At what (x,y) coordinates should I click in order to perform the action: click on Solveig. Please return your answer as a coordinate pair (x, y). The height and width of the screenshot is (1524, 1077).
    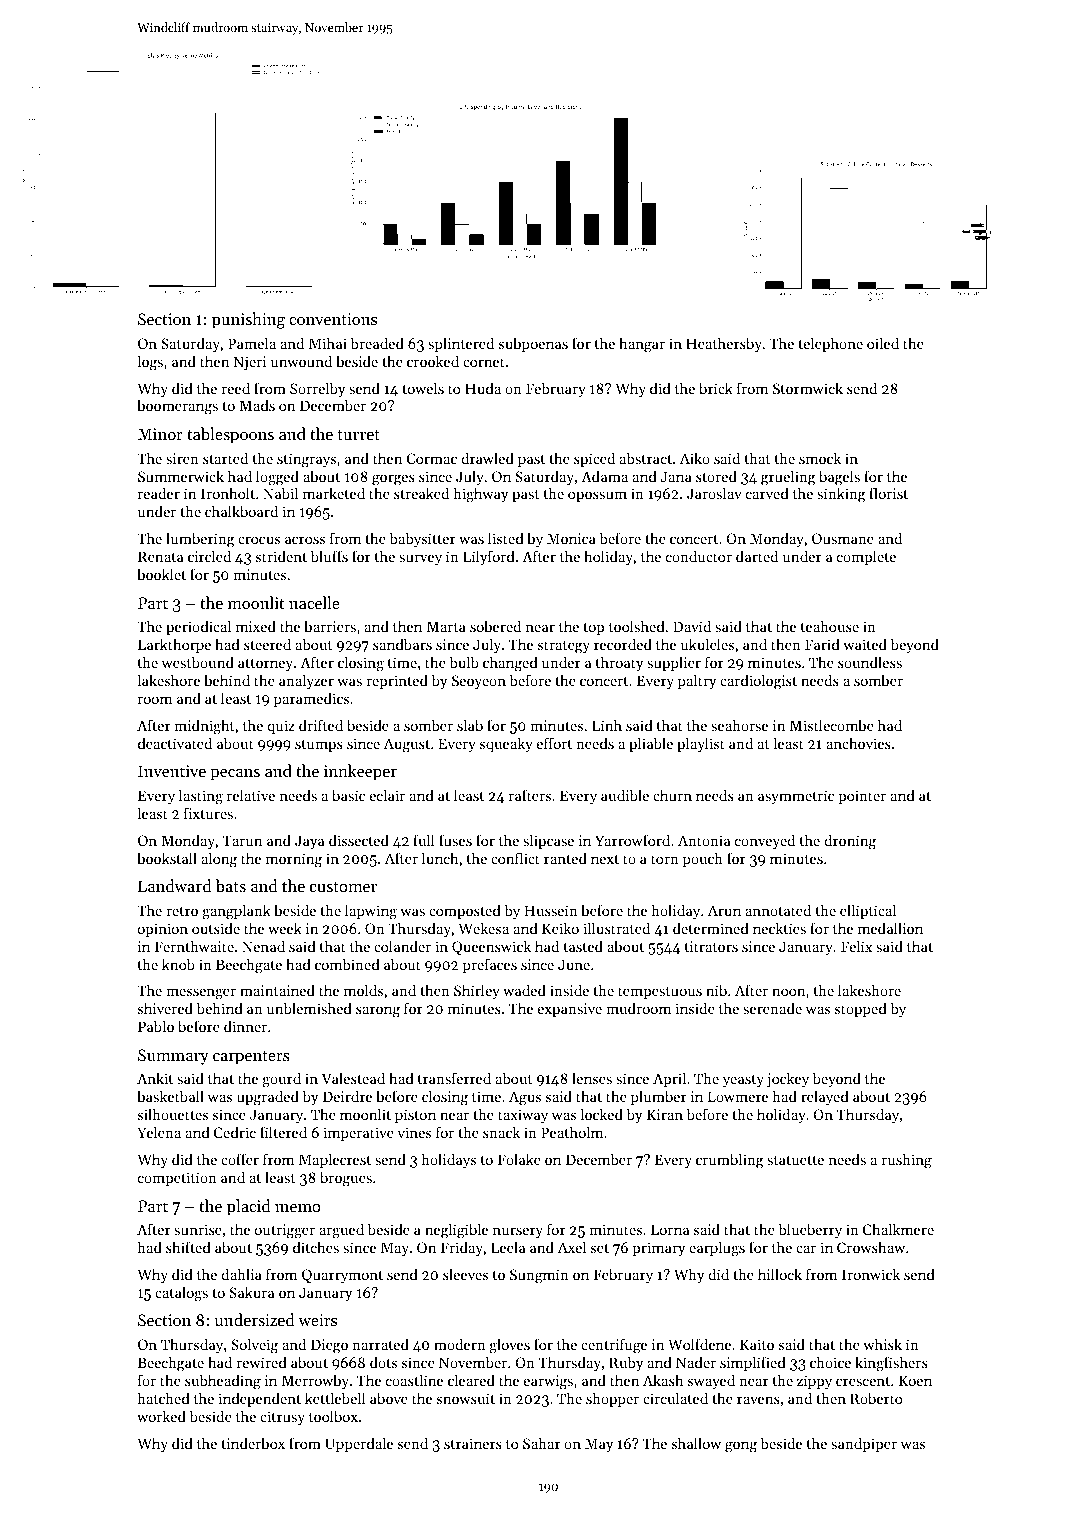
    Looking at the image, I should click on (254, 1346).
